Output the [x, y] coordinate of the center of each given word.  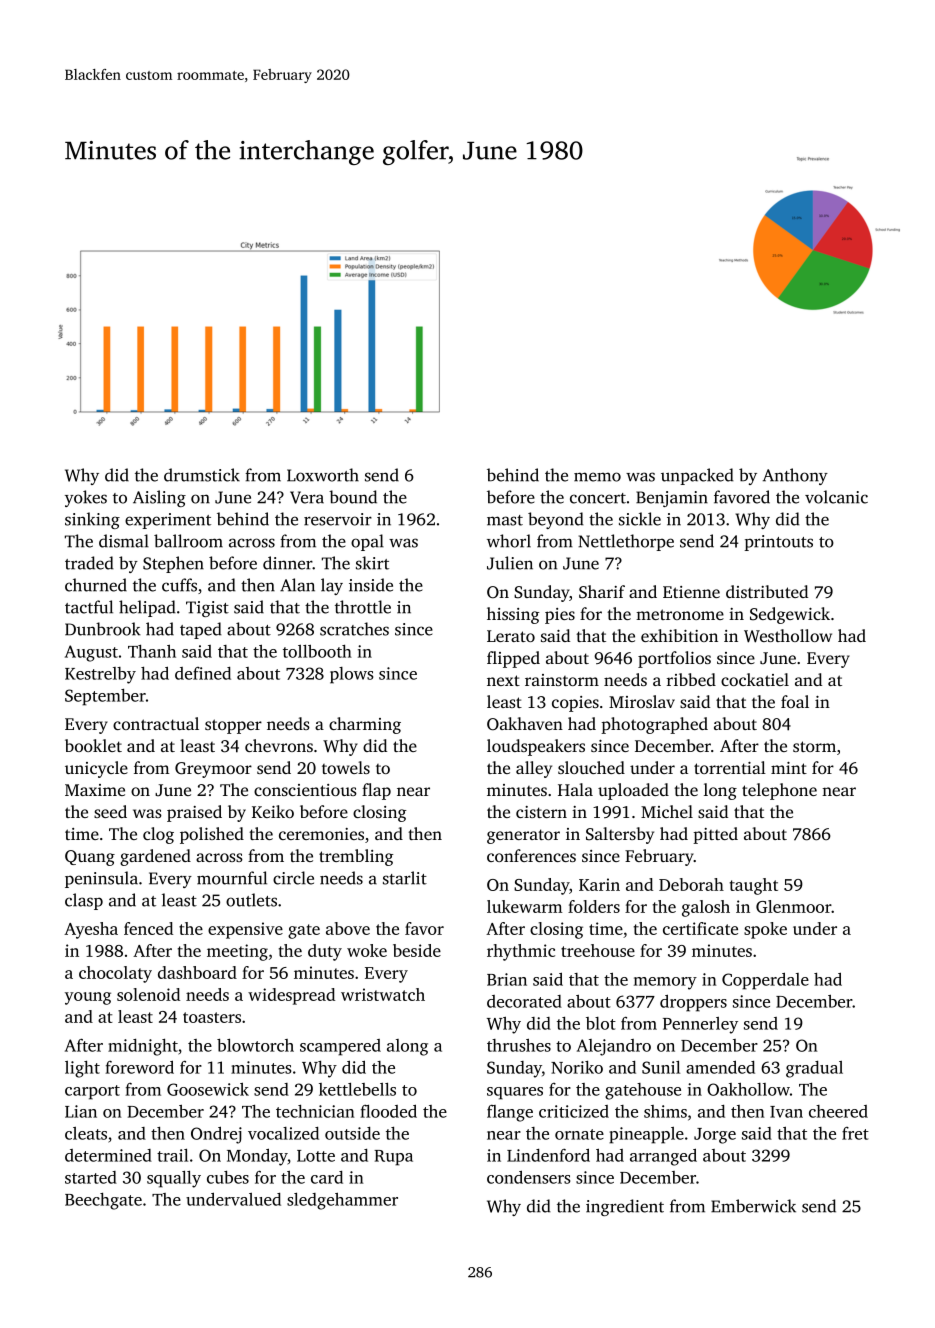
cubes [228, 1177]
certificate [700, 928]
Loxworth [323, 475]
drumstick [202, 475]
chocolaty [115, 974]
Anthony [795, 476]
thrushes [519, 1045]
